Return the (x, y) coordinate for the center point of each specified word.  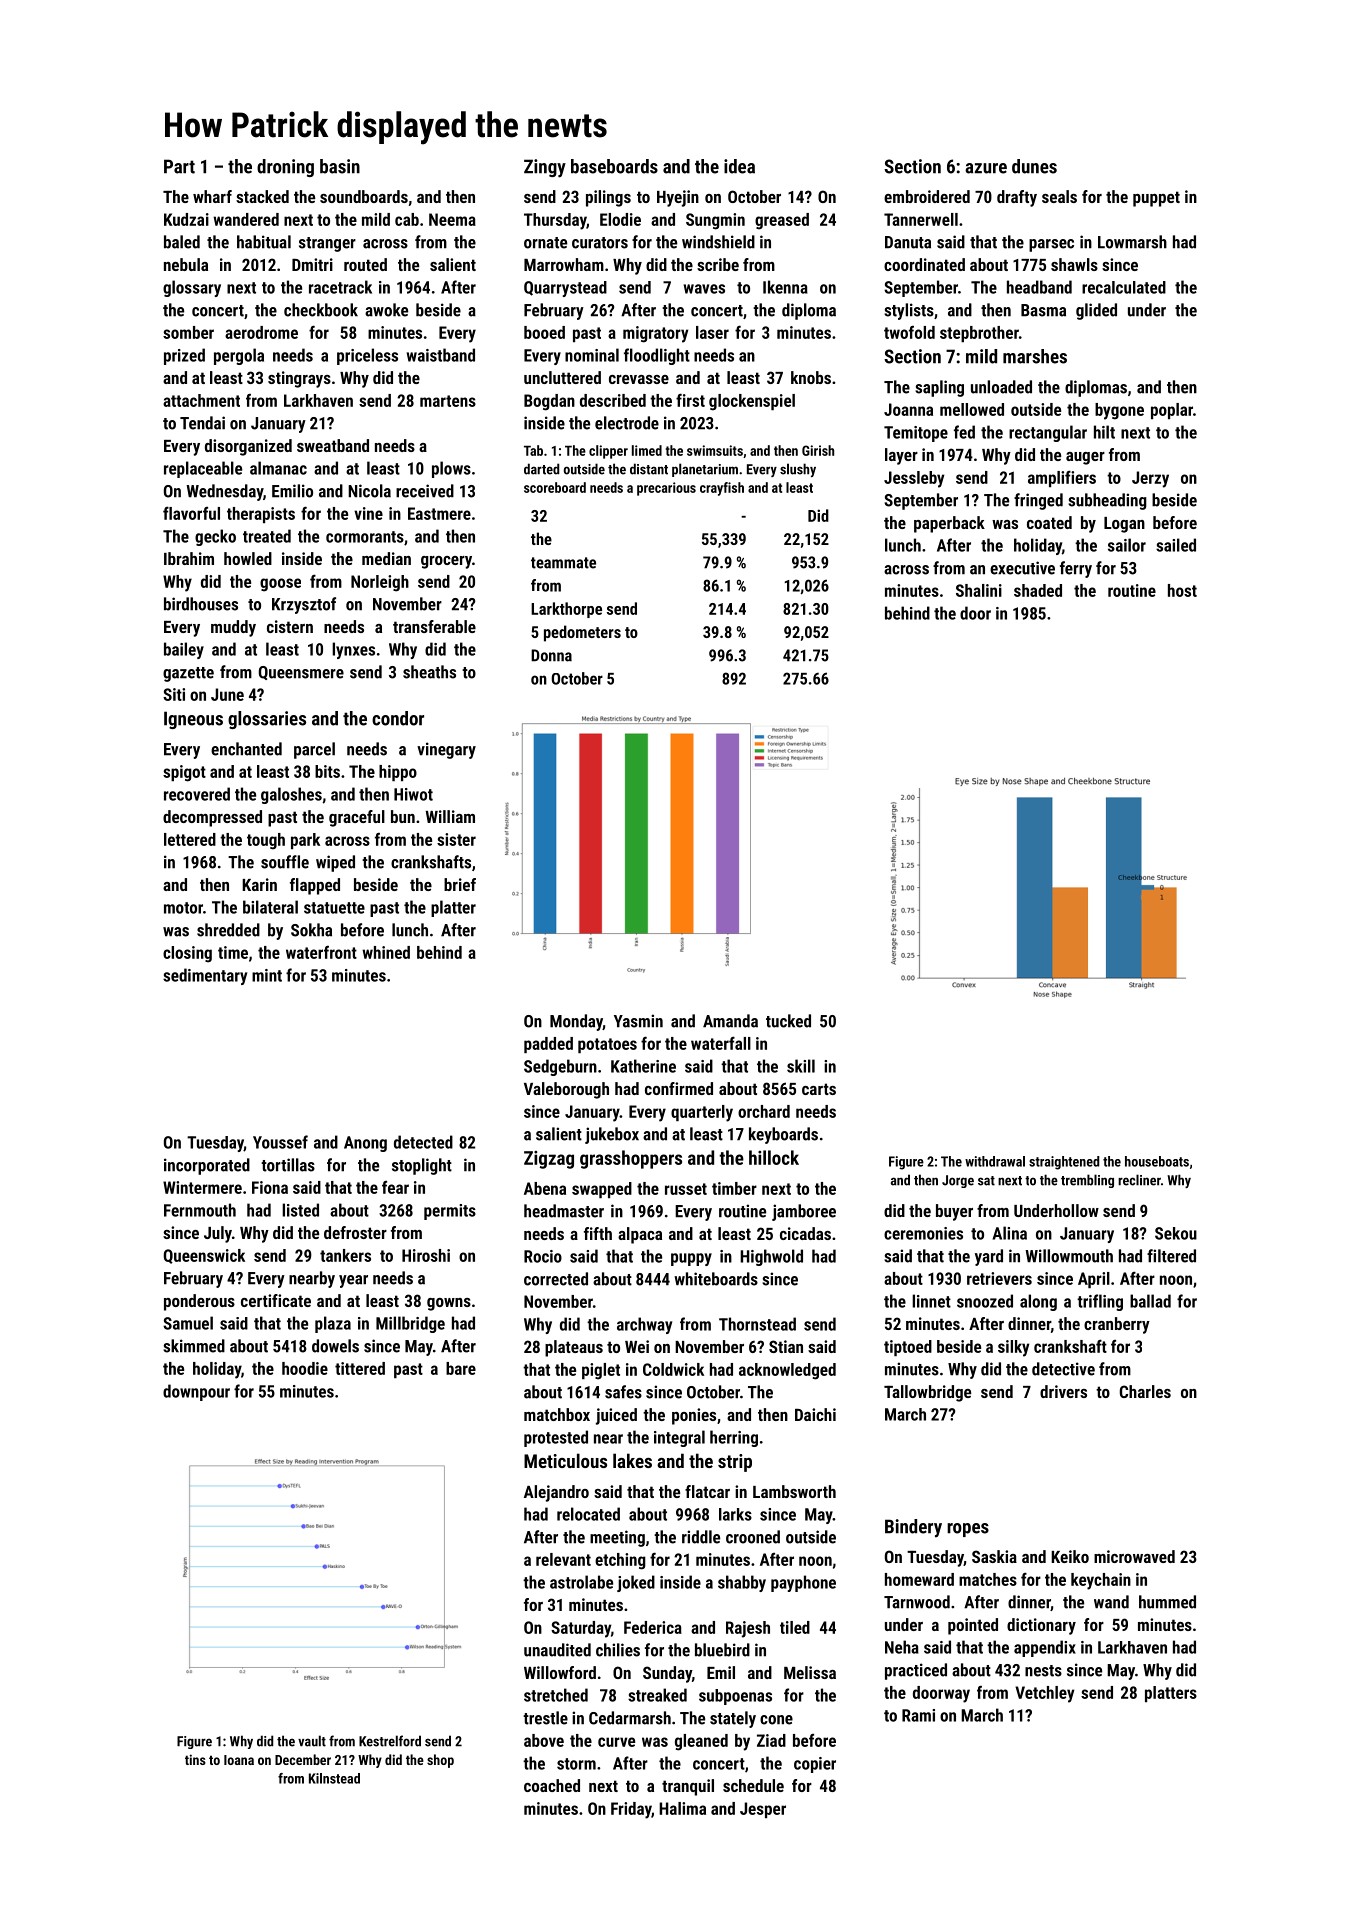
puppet (1156, 199)
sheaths (429, 672)
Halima (682, 1808)
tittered (360, 1368)
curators (600, 243)
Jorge (958, 1181)
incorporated (207, 1166)
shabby (742, 1583)
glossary (192, 288)
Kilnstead (334, 1778)
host (1182, 590)
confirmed (679, 1088)
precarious (666, 489)
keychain (1101, 1581)
